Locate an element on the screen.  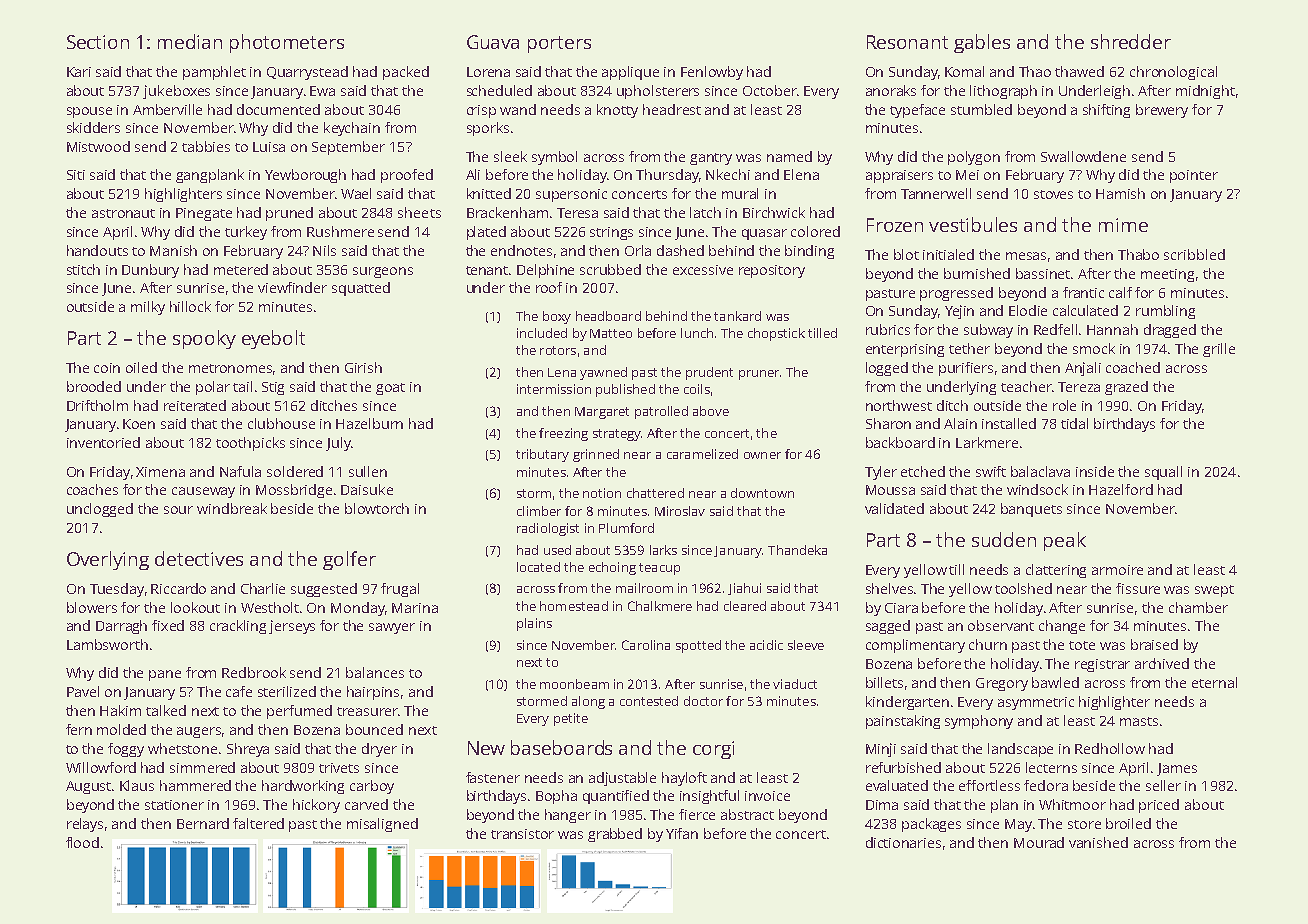
Fenlowby is located at coordinates (712, 73).
